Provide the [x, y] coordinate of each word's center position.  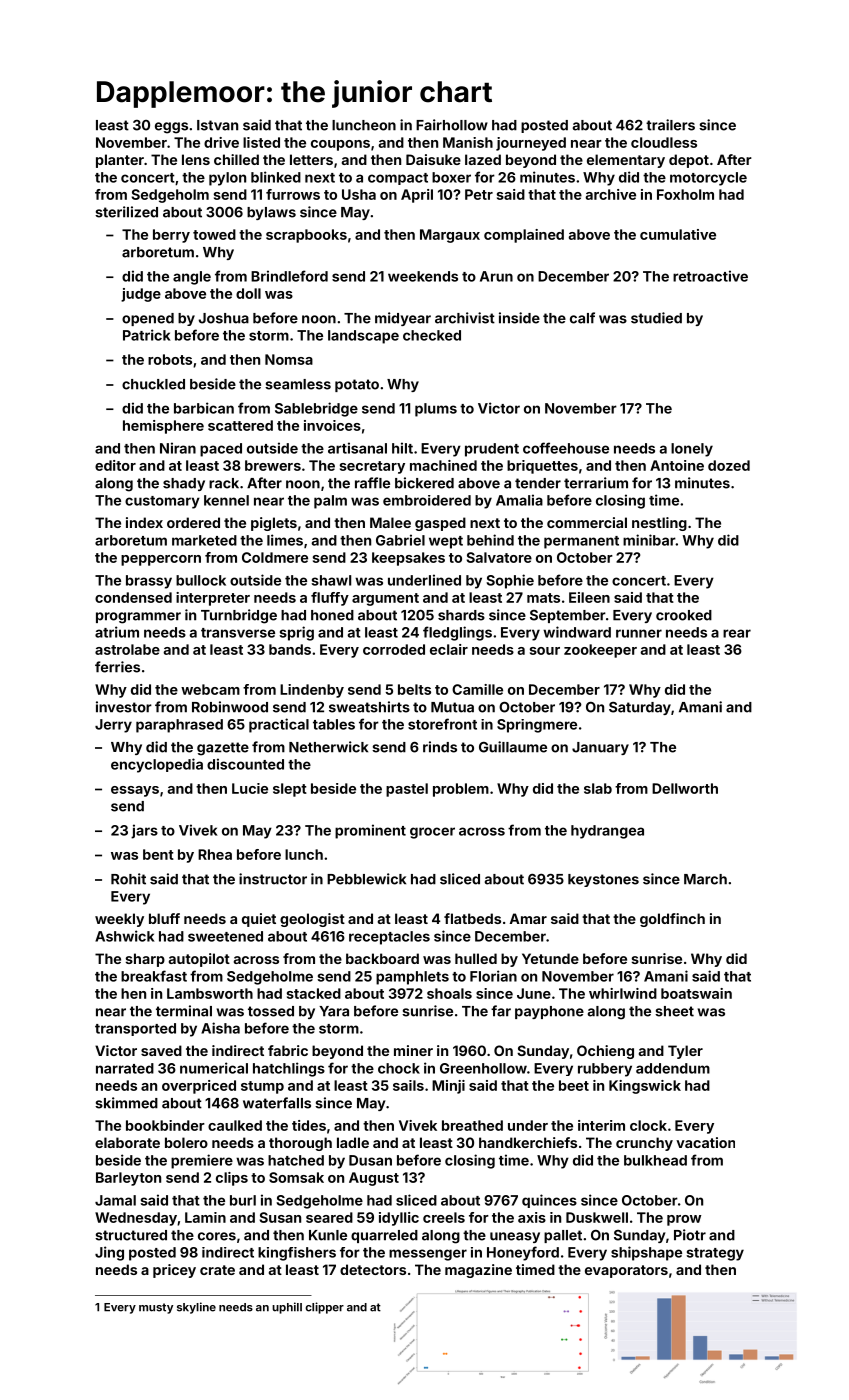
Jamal [115, 1200]
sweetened [225, 936]
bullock [201, 580]
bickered [424, 483]
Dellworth [685, 788]
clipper [324, 1308]
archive [610, 194]
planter [120, 161]
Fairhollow [452, 125]
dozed [729, 465]
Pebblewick [366, 879]
